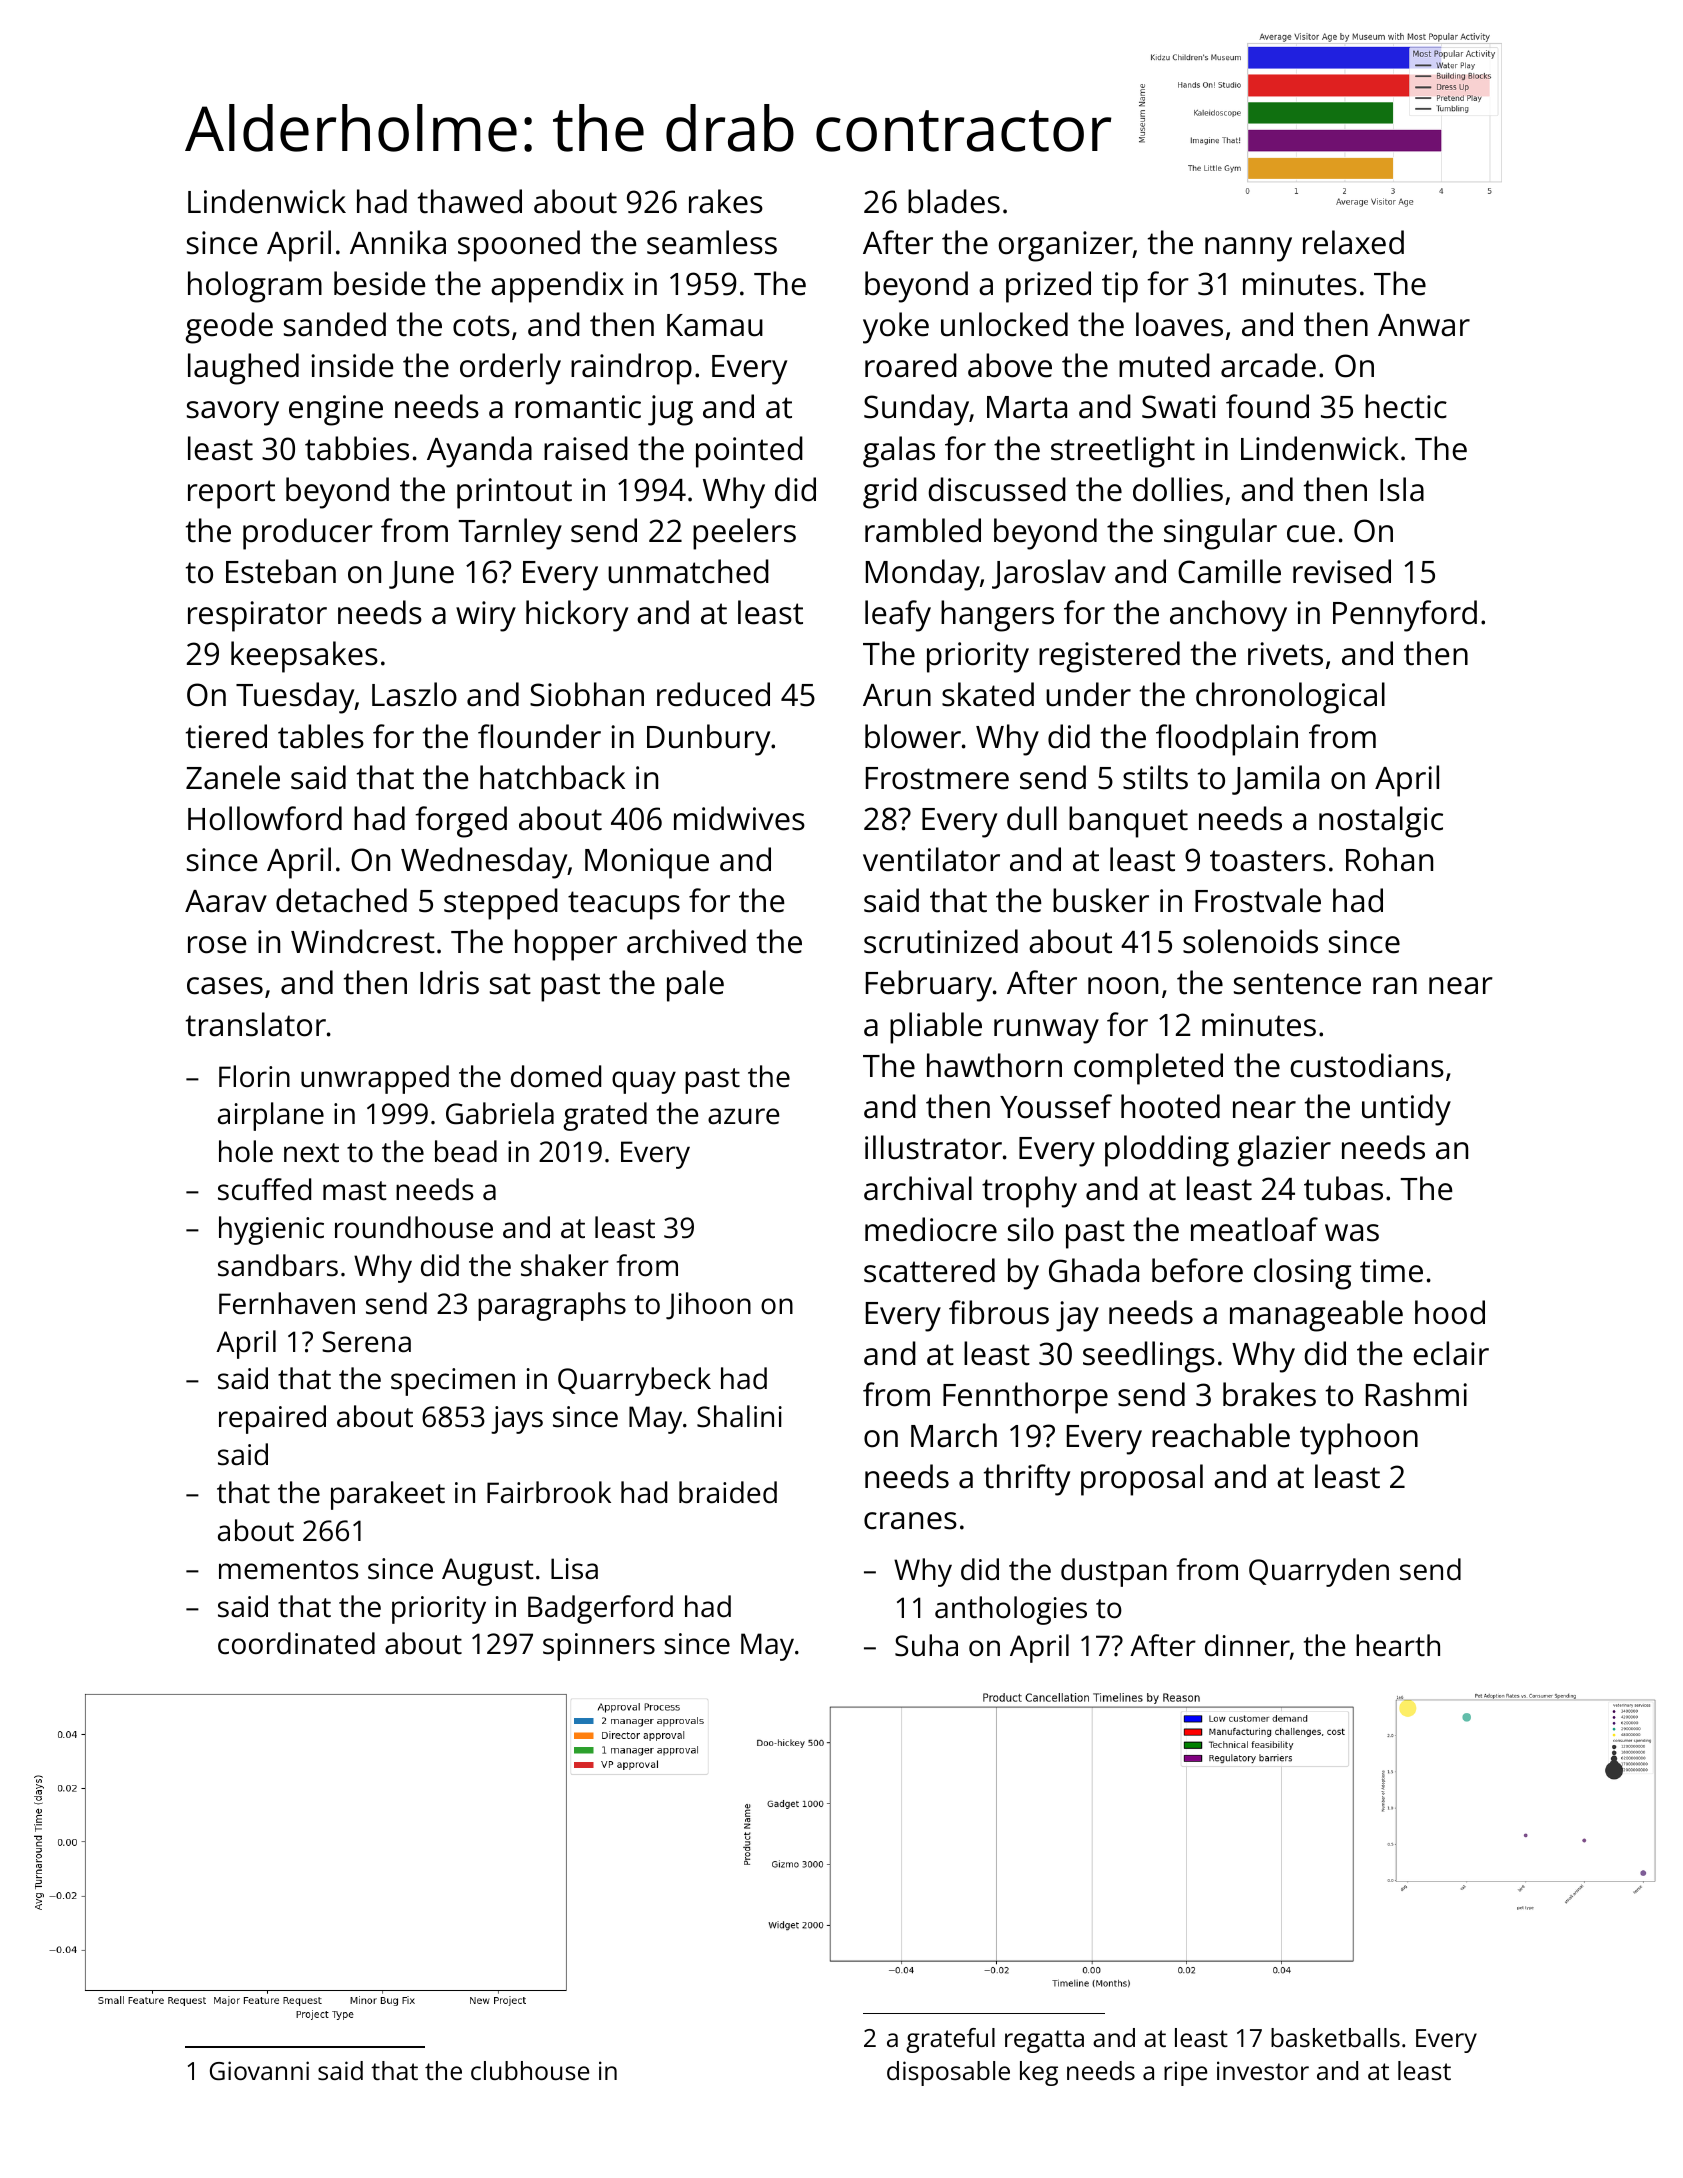  I want to click on nanny, so click(1248, 249).
